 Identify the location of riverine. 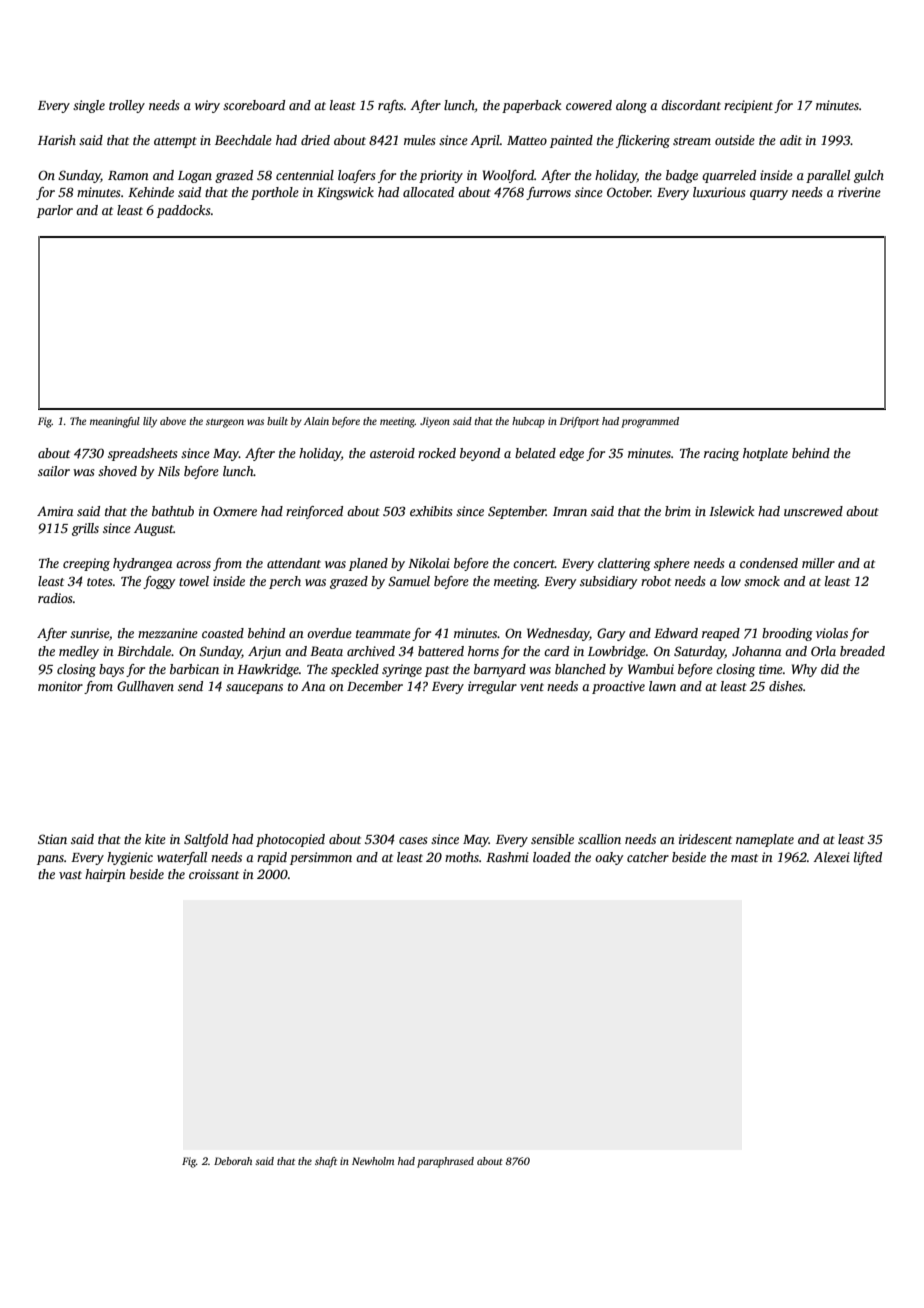
(859, 192).
